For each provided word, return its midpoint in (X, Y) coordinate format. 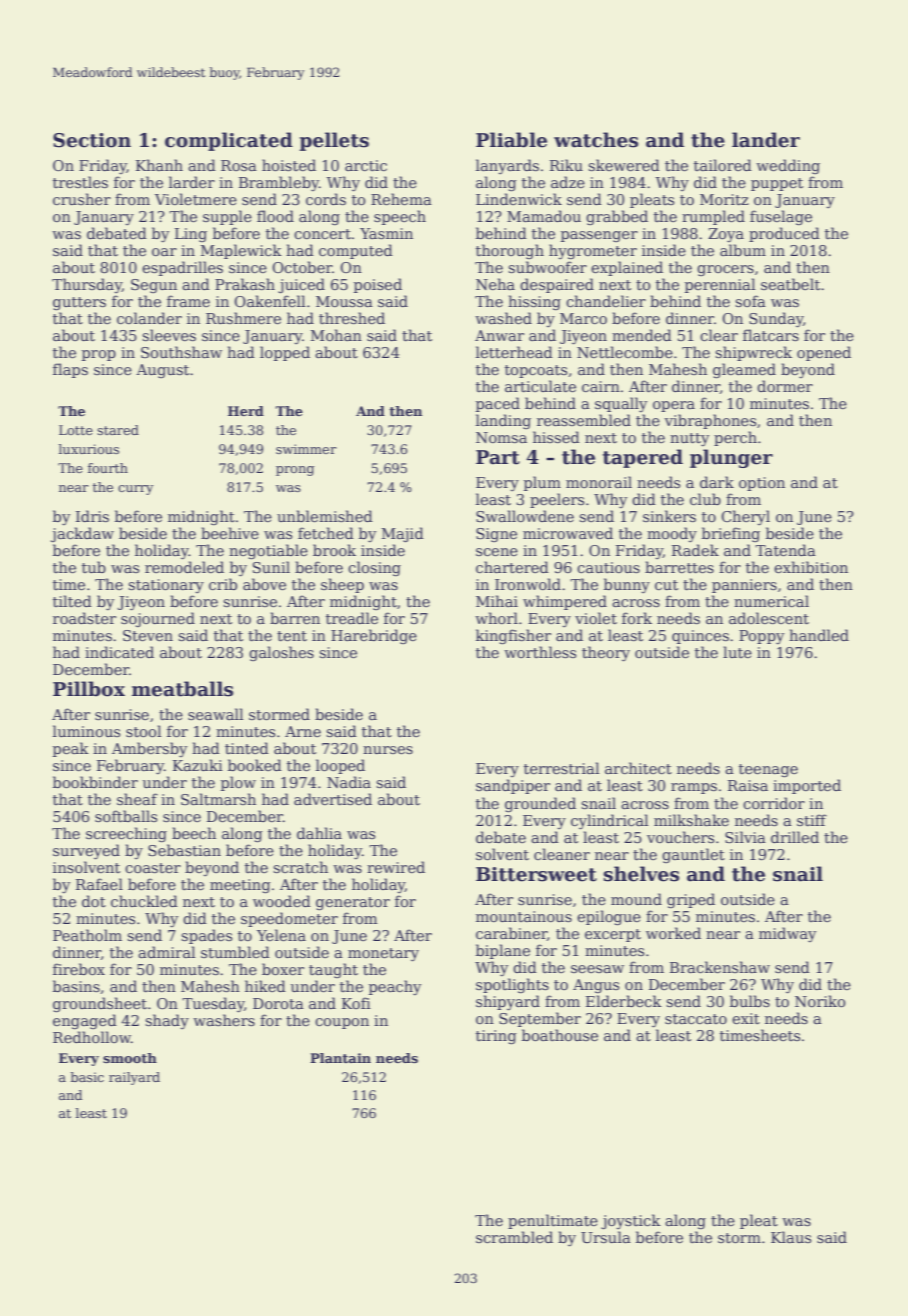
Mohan (336, 335)
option (762, 484)
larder (192, 182)
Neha (495, 284)
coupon (342, 1023)
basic (87, 1077)
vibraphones (710, 421)
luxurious (89, 449)
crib (223, 584)
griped (691, 900)
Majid (403, 534)
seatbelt (790, 284)
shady (167, 1021)
